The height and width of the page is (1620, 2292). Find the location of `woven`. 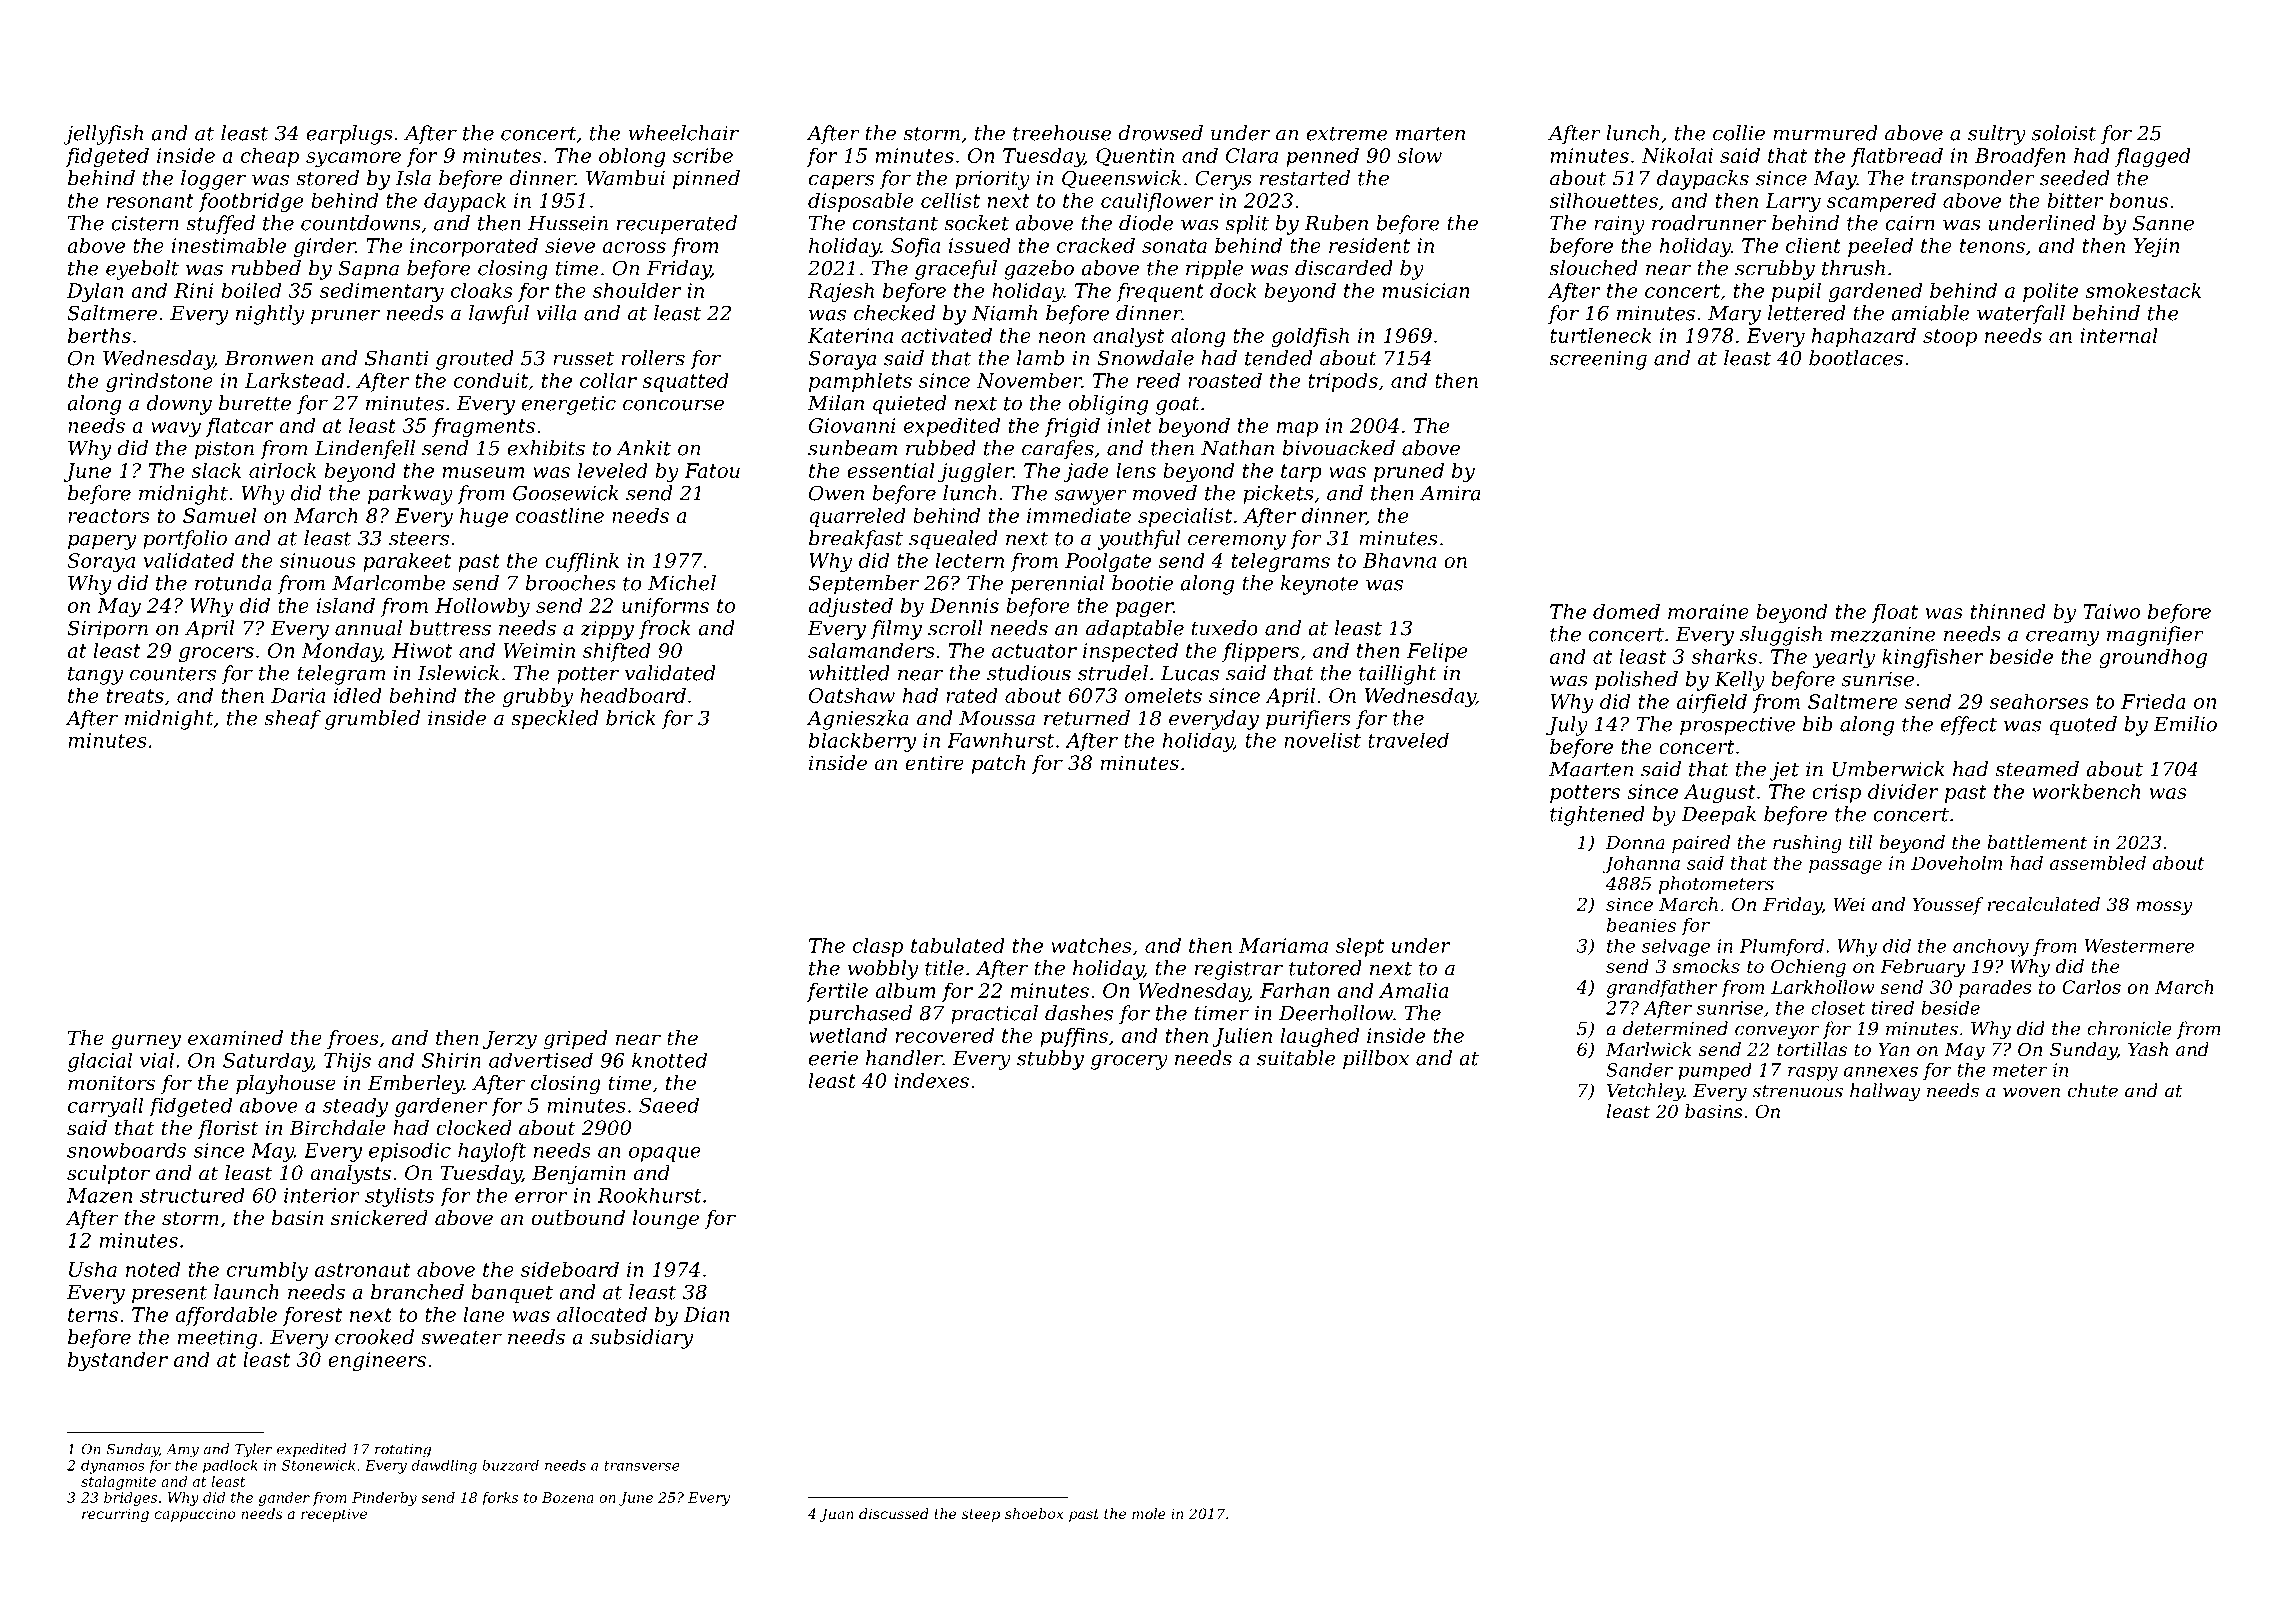

woven is located at coordinates (2031, 1092).
